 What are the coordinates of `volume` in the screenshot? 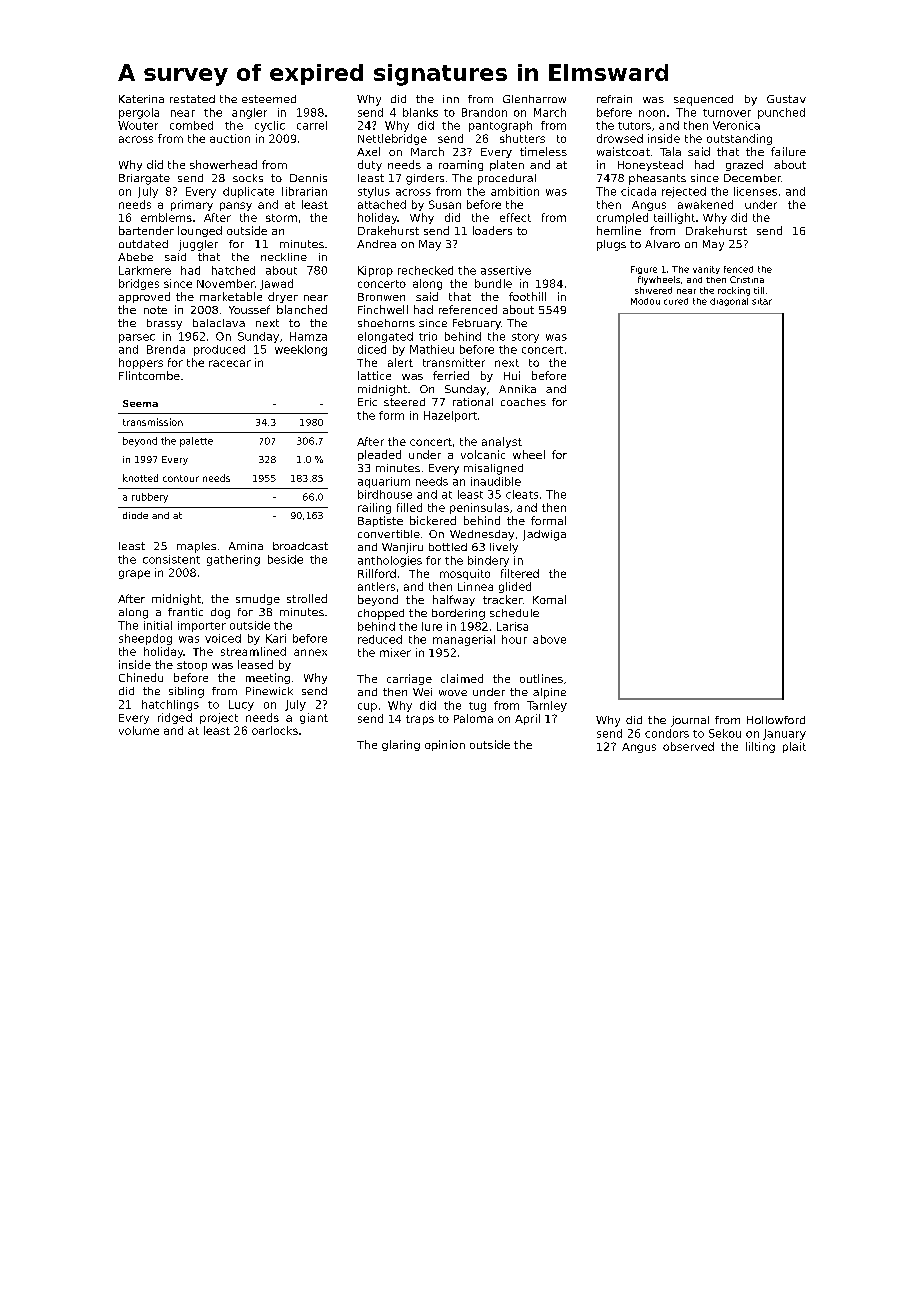 It's located at (139, 730).
